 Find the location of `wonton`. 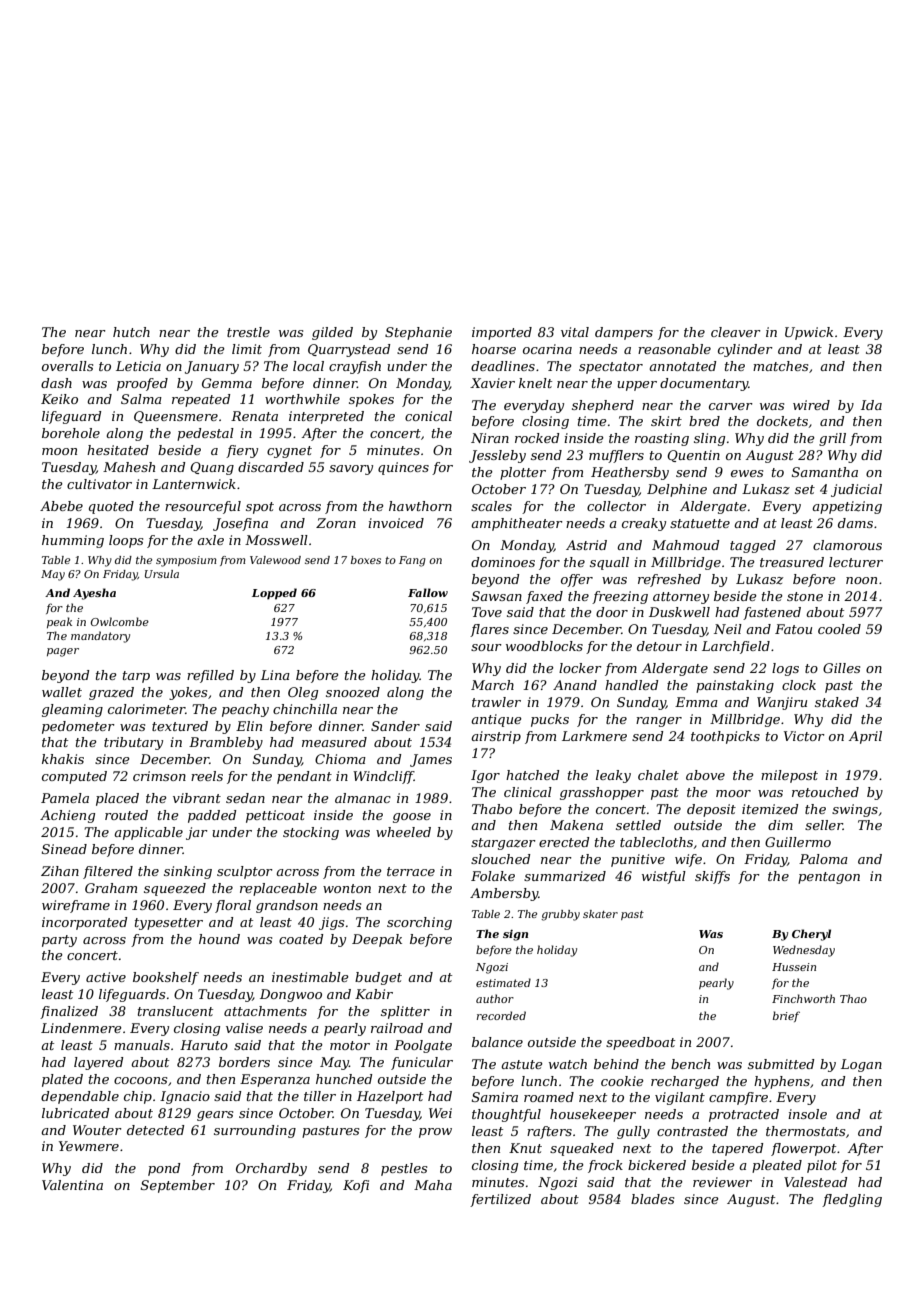

wonton is located at coordinates (347, 888).
